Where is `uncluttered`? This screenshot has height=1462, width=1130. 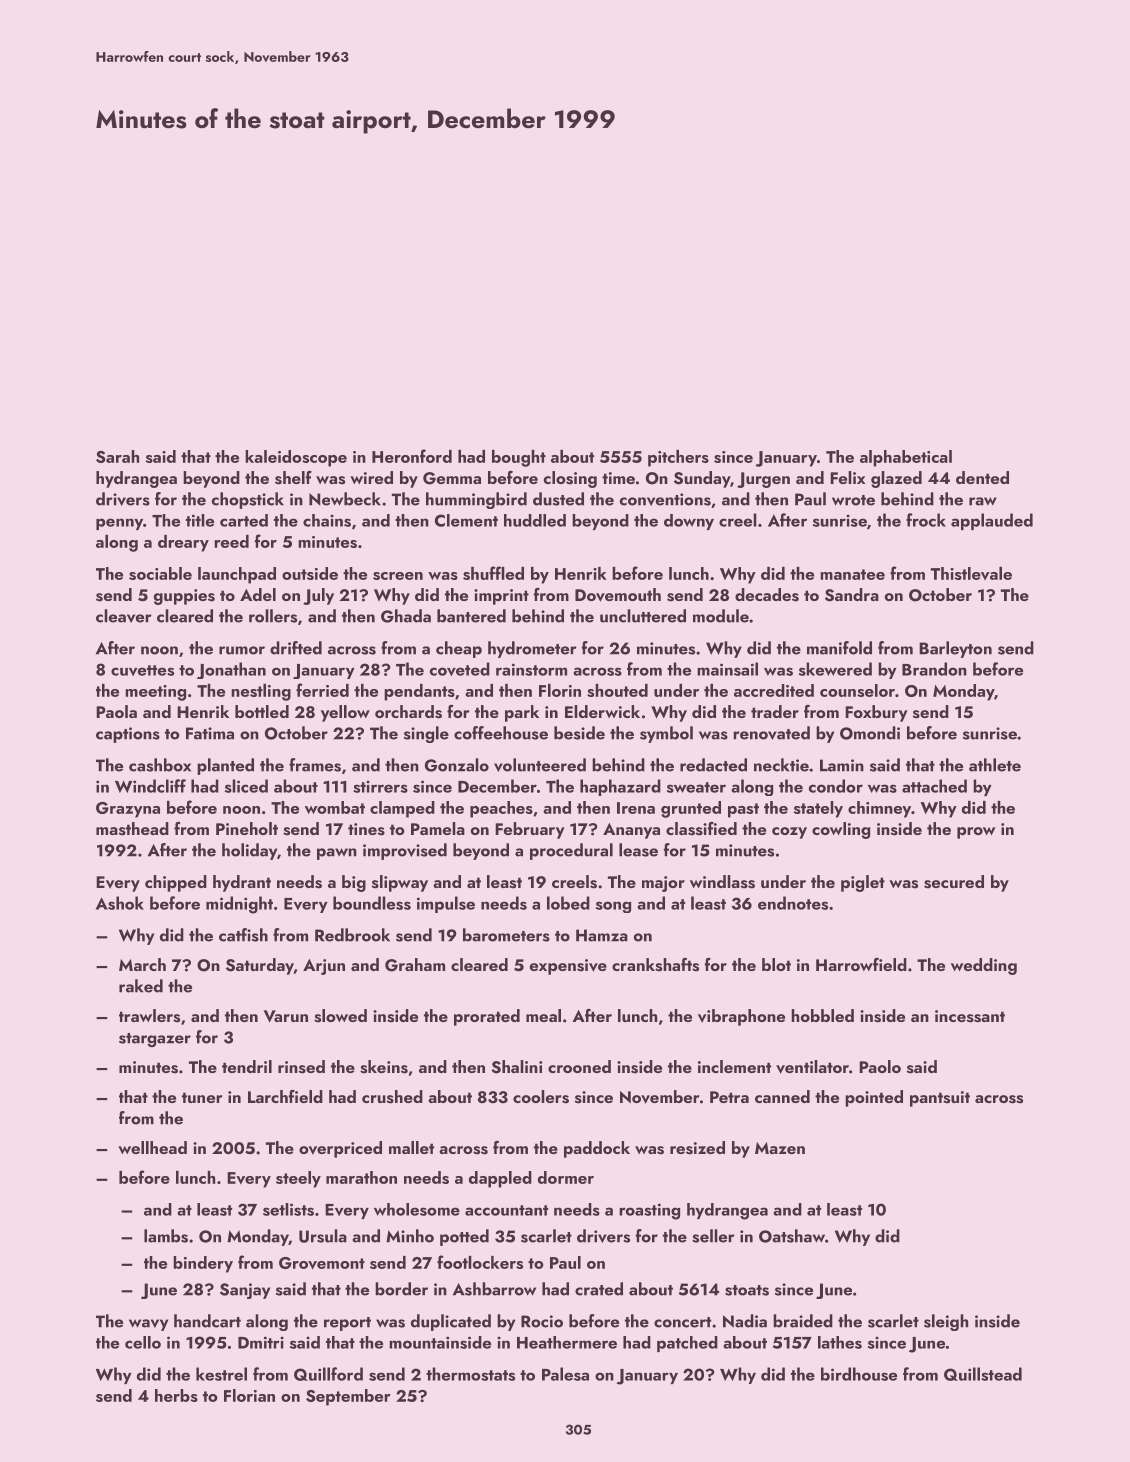 uncluttered is located at coordinates (643, 616).
